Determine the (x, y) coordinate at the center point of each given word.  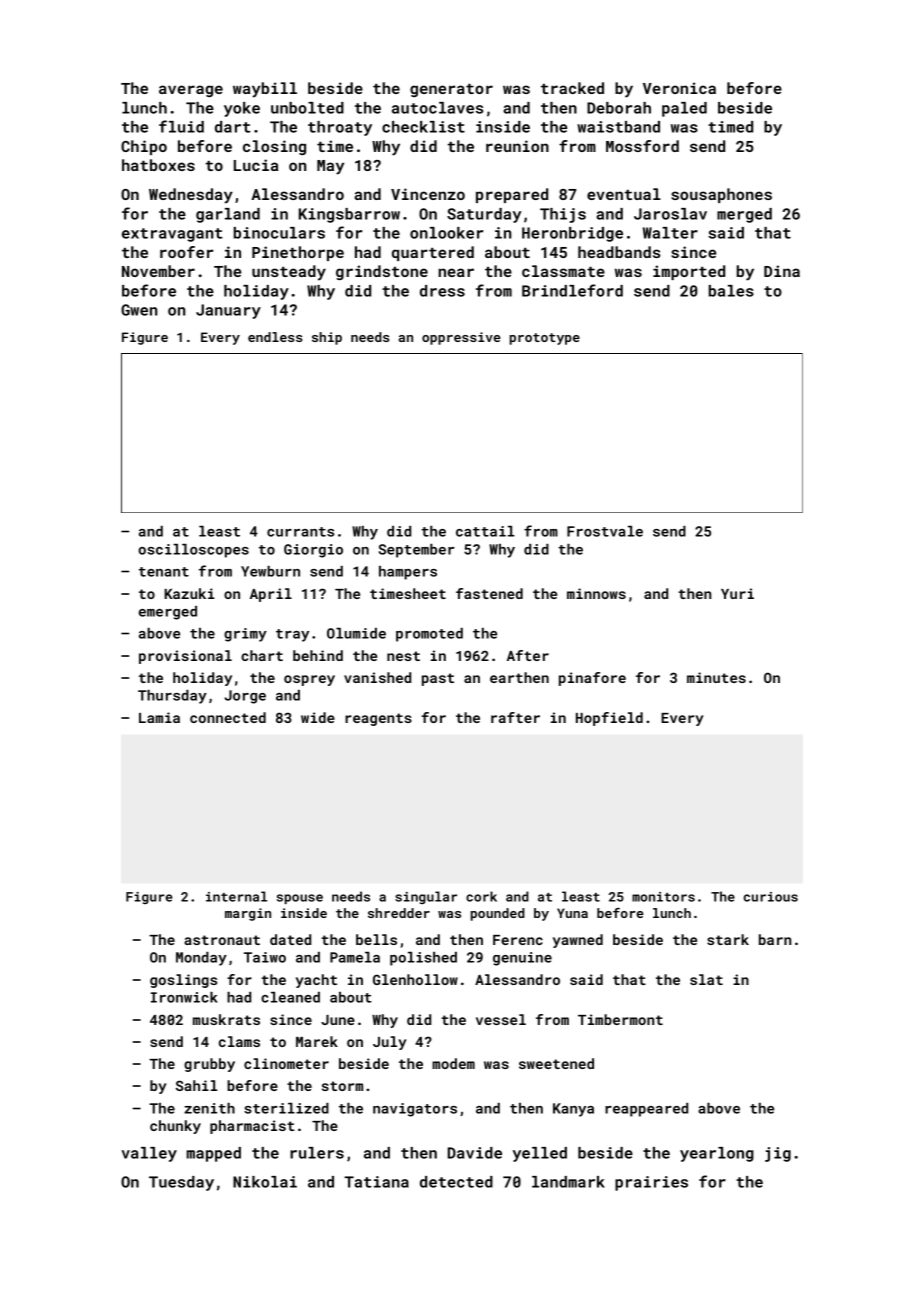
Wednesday (191, 196)
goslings (183, 981)
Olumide (356, 633)
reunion (517, 146)
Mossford (642, 146)
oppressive (461, 338)
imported (689, 272)
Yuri (737, 593)
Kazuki (189, 593)
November (158, 271)
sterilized (286, 1108)
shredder (399, 913)
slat (706, 979)
